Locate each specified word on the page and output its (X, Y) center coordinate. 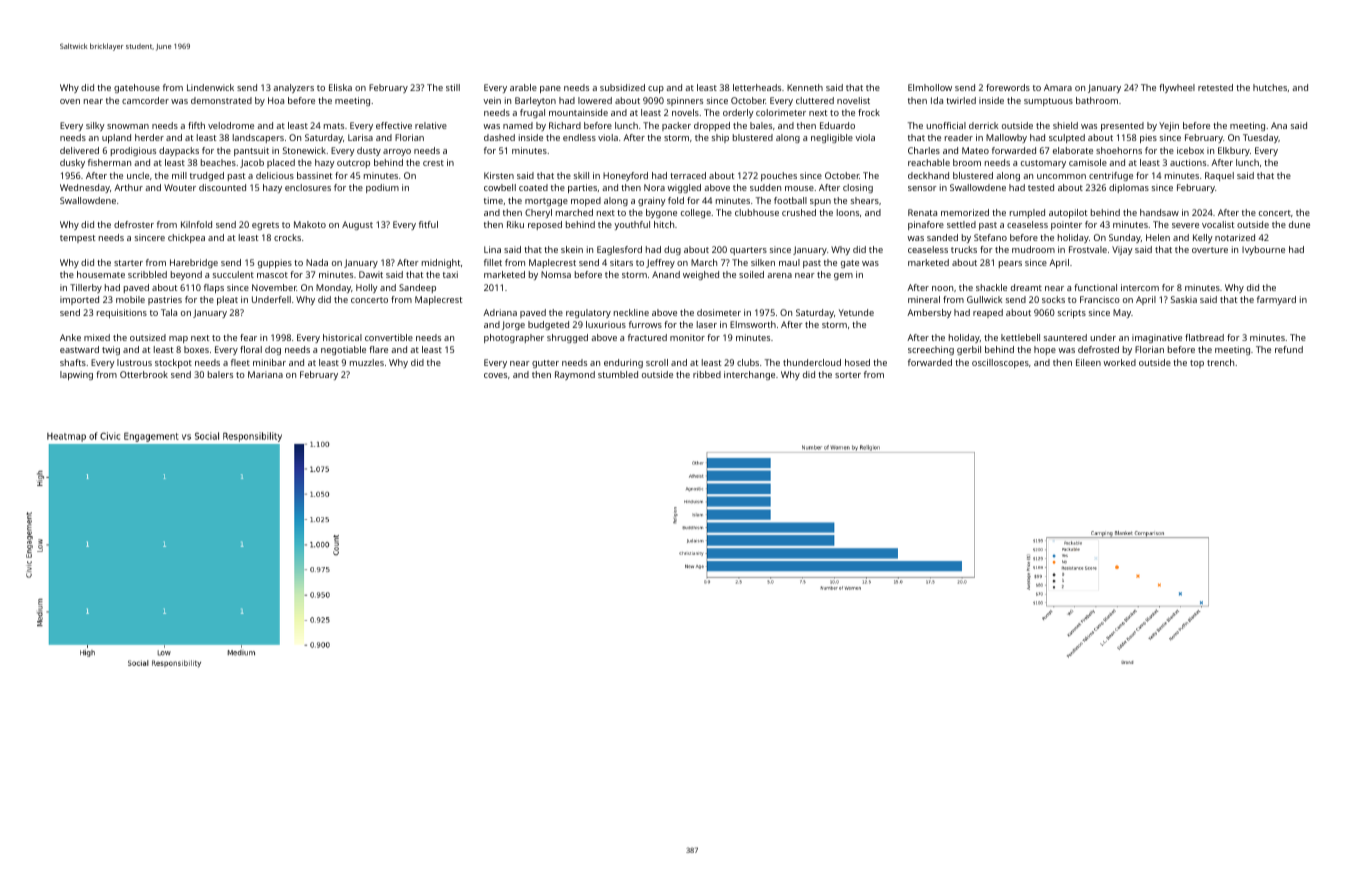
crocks (287, 237)
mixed (97, 337)
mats (334, 126)
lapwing (76, 375)
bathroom (1097, 100)
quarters (748, 251)
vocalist (1218, 224)
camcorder (145, 100)
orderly (738, 113)
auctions (1188, 162)
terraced (688, 175)
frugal (532, 113)
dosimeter (719, 312)
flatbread (1204, 337)
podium (382, 188)
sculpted (1067, 138)
